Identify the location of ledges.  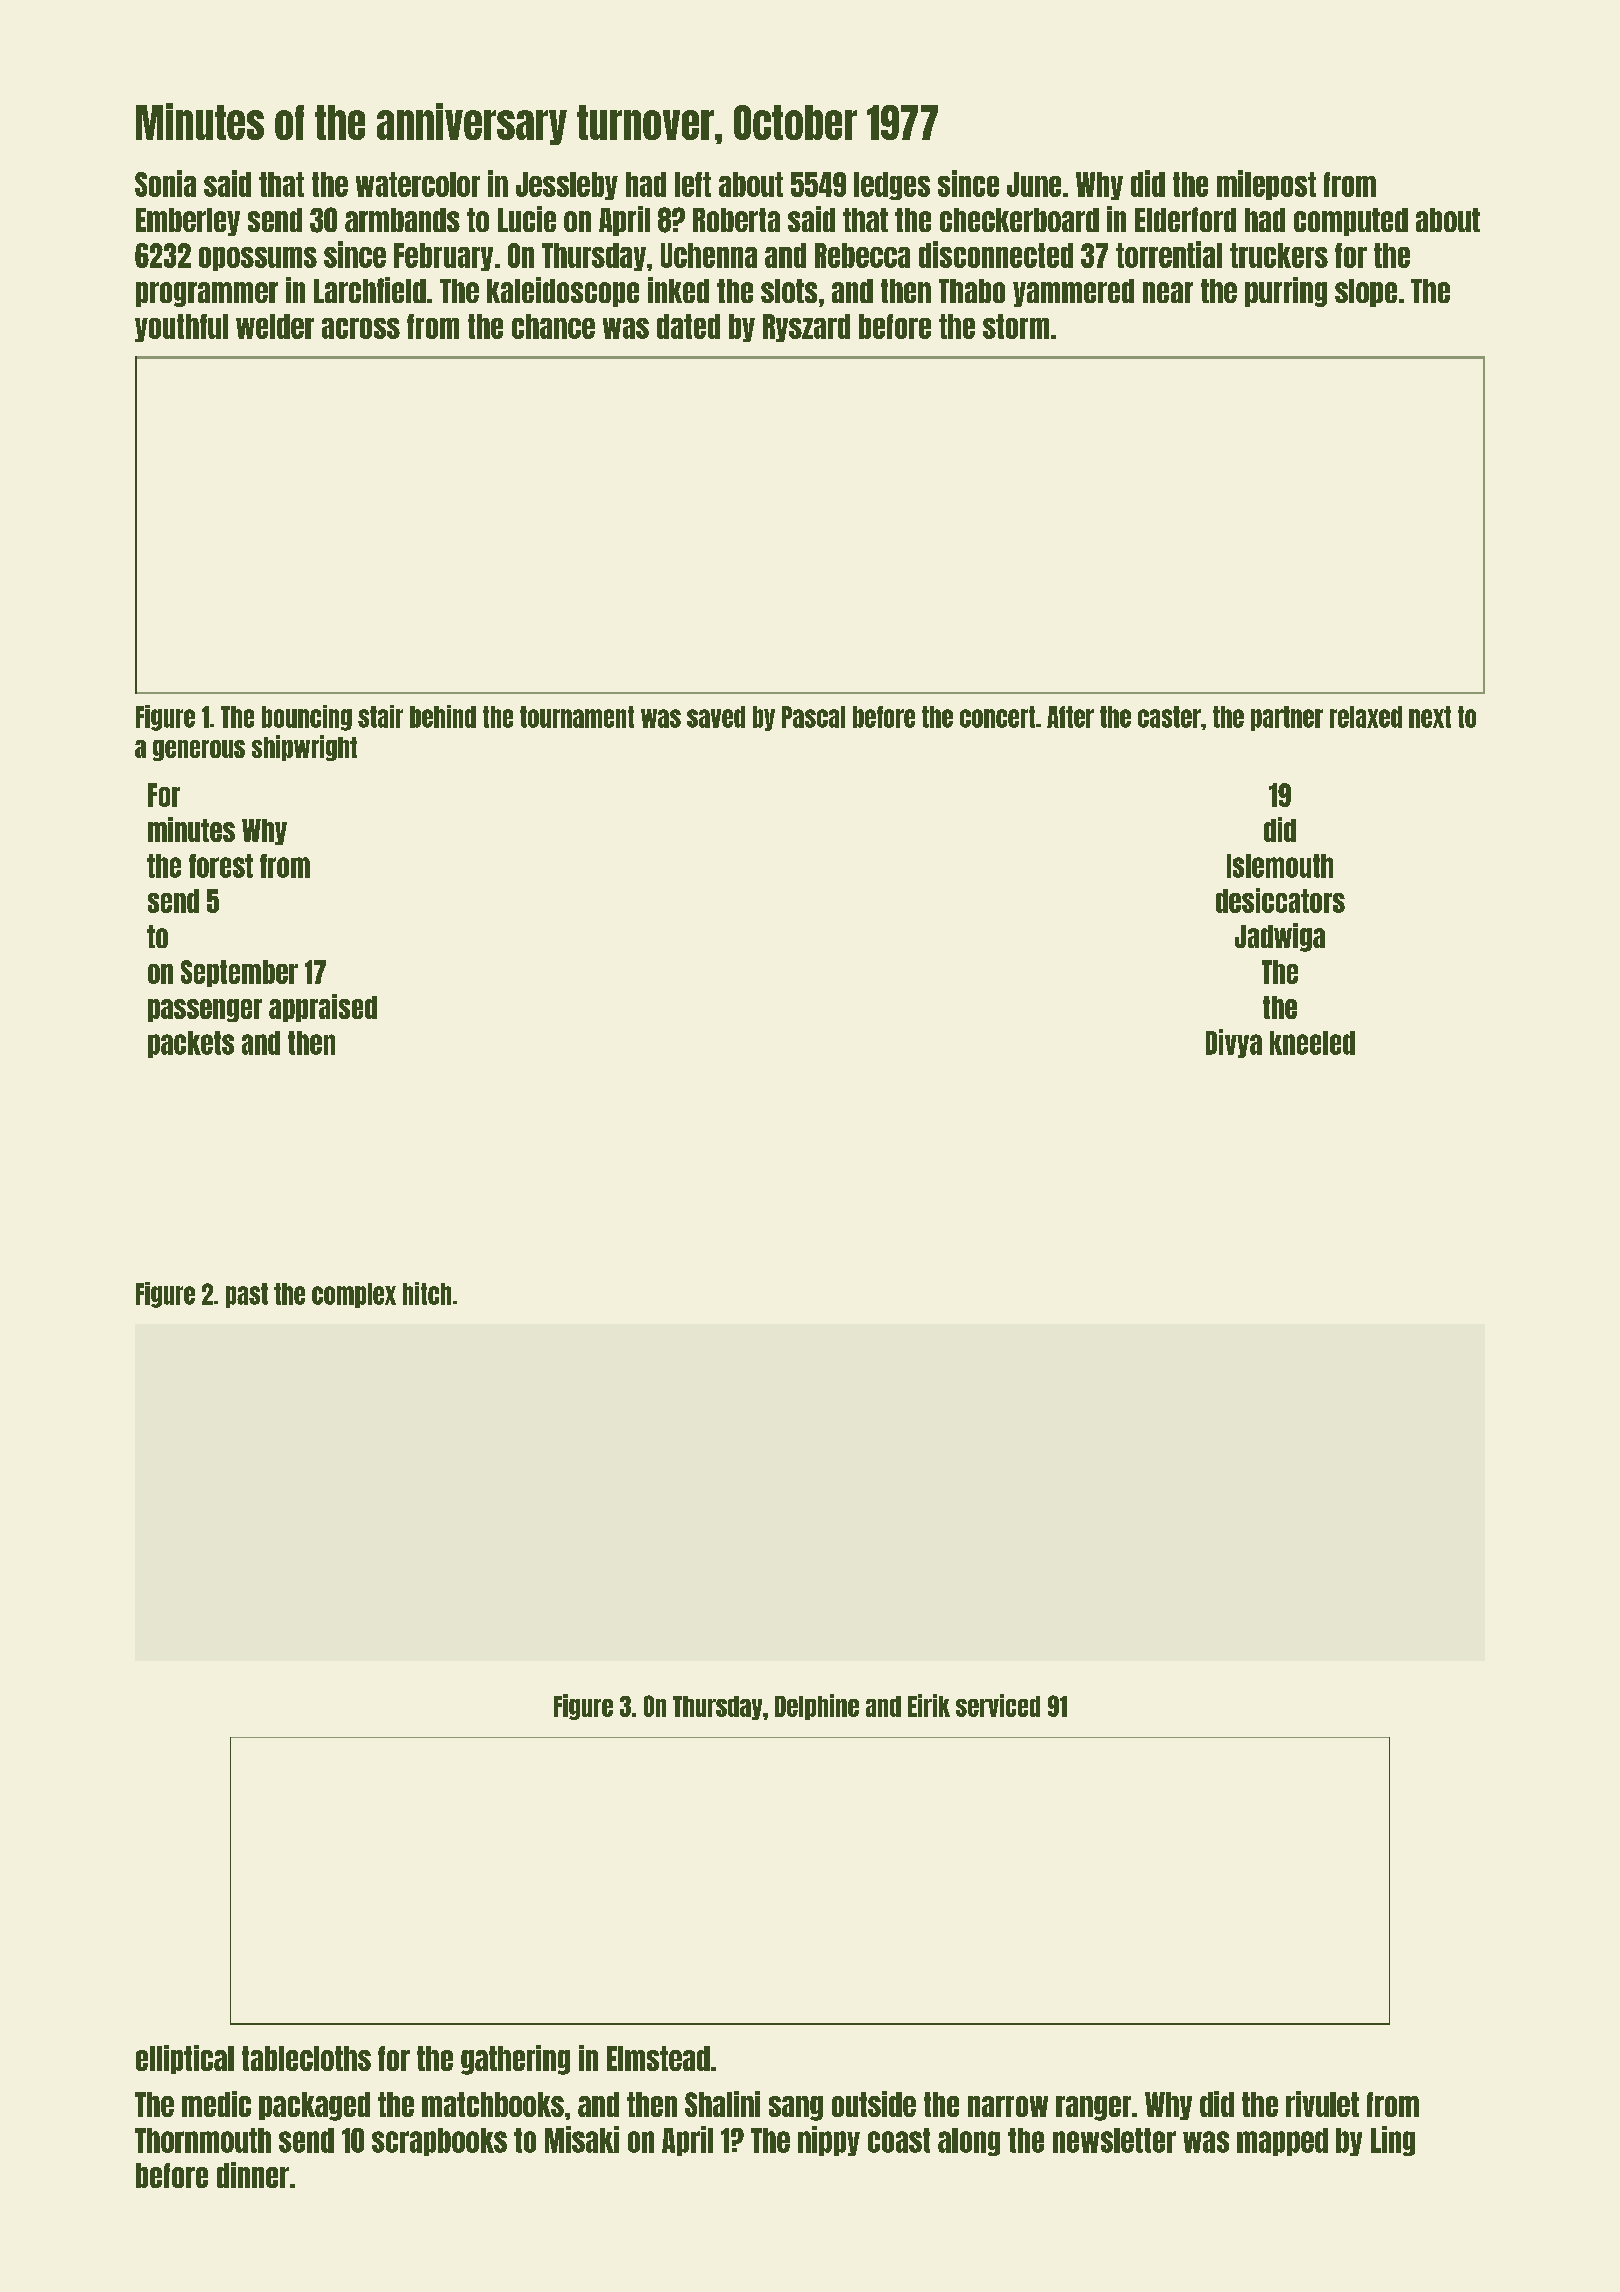
(892, 186).
